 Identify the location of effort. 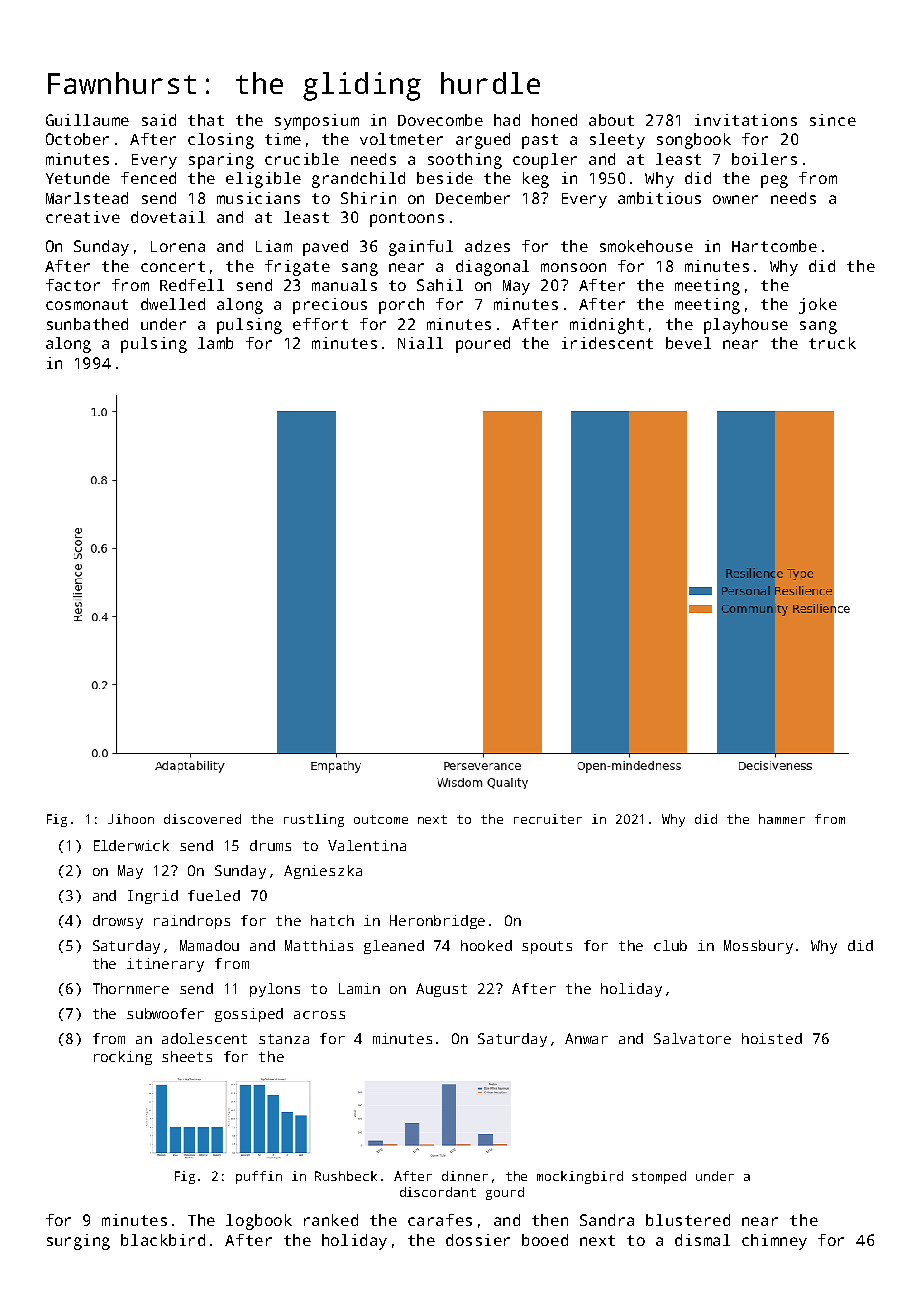
(320, 324).
